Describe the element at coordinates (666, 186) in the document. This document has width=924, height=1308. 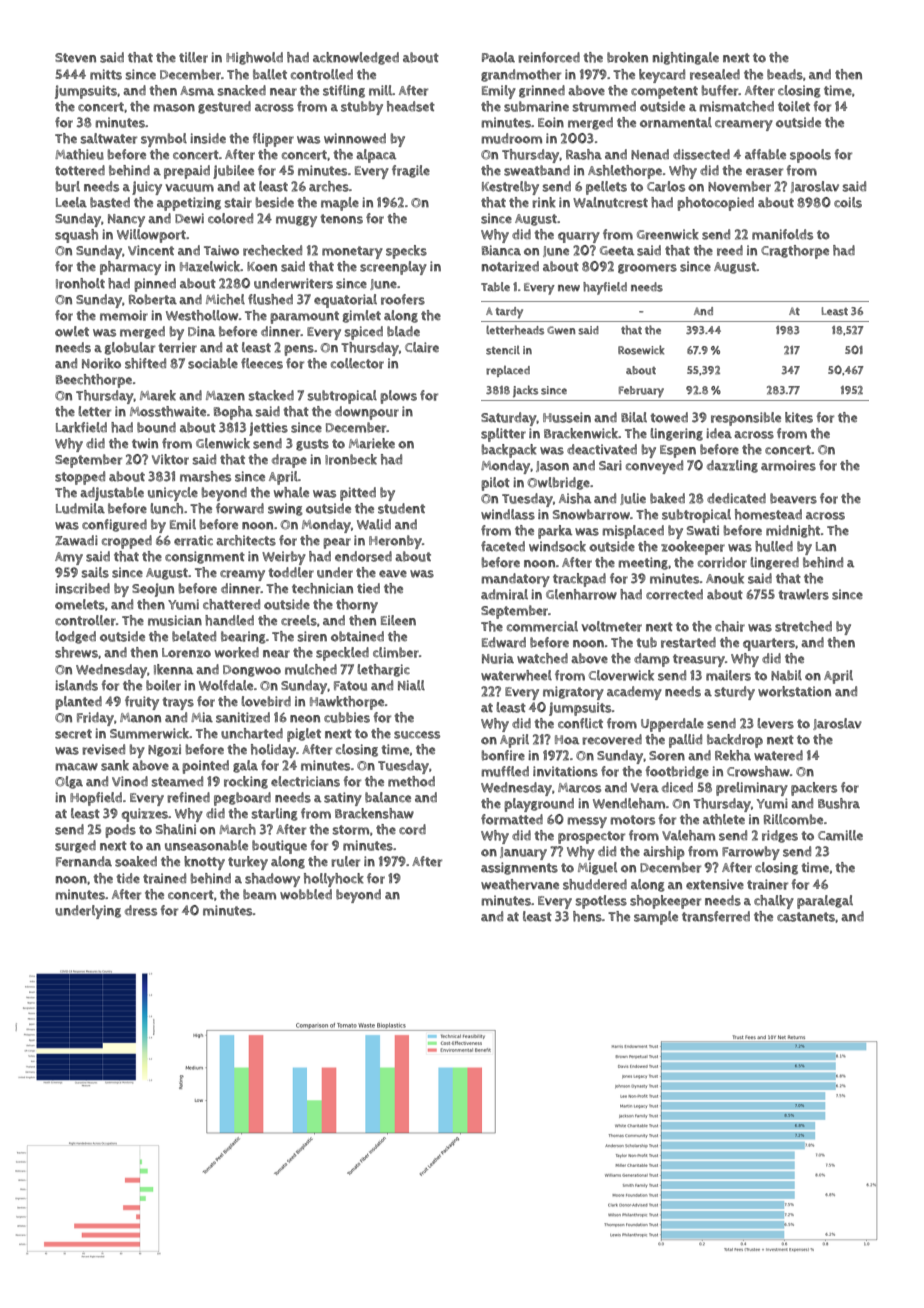
I see `Carlos` at that location.
